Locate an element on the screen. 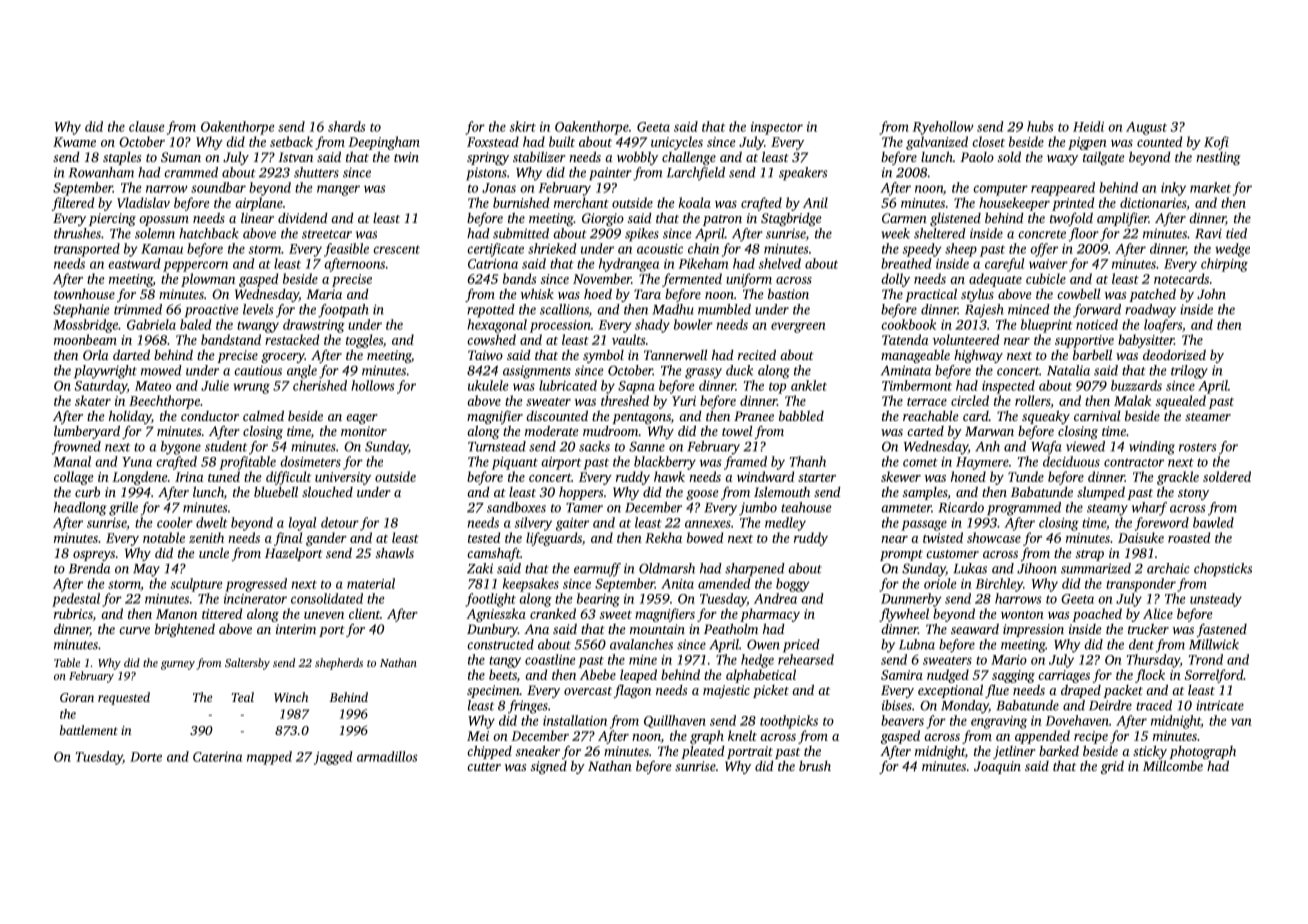 The height and width of the screenshot is (924, 1308). lumberyard is located at coordinates (87, 432).
